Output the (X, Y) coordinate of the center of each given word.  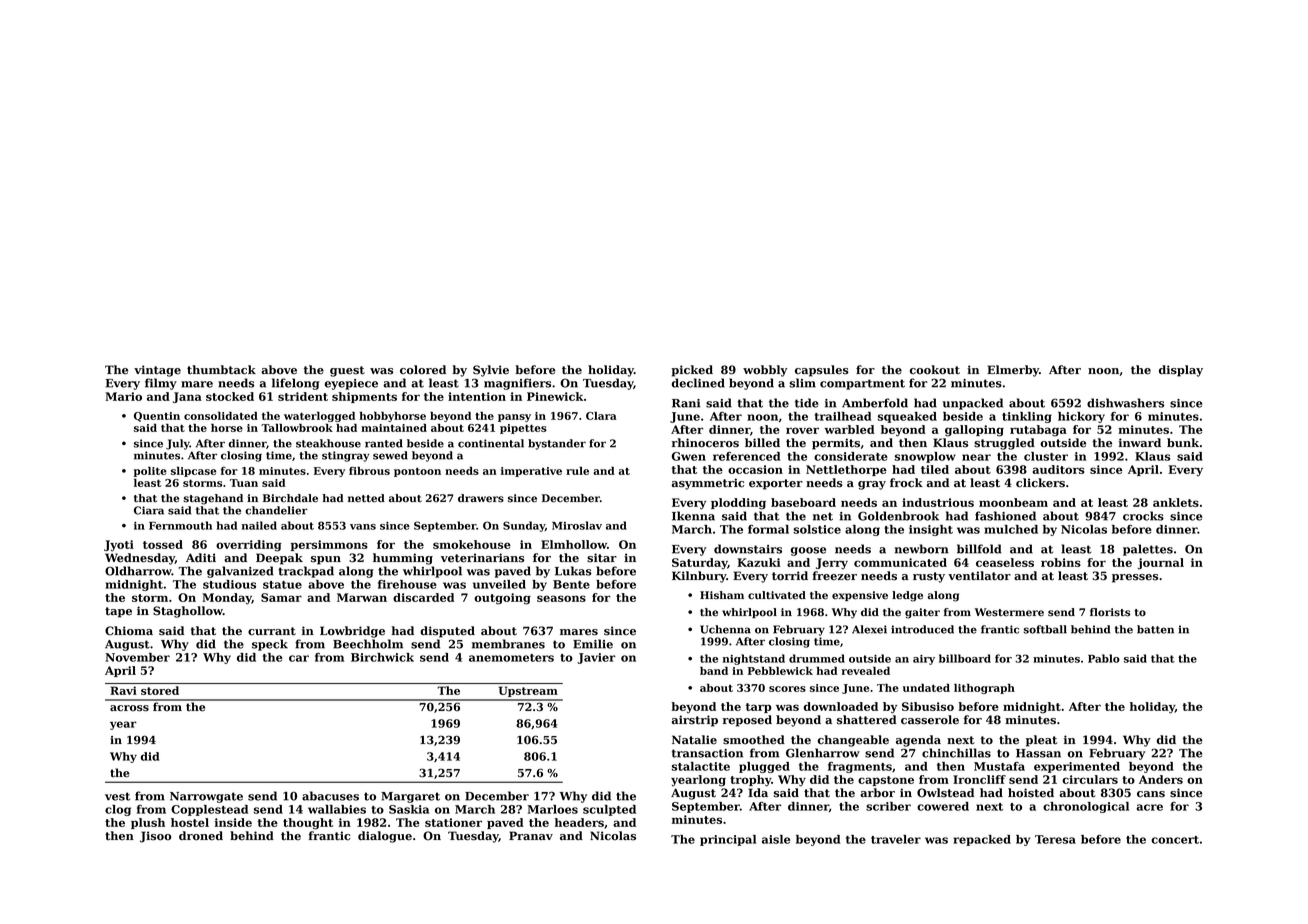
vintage (157, 371)
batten (1155, 629)
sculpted (609, 810)
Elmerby (1013, 371)
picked (692, 371)
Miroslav (577, 525)
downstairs (748, 549)
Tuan (244, 483)
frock (906, 483)
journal (1161, 564)
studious (229, 584)
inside (233, 822)
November (137, 657)
